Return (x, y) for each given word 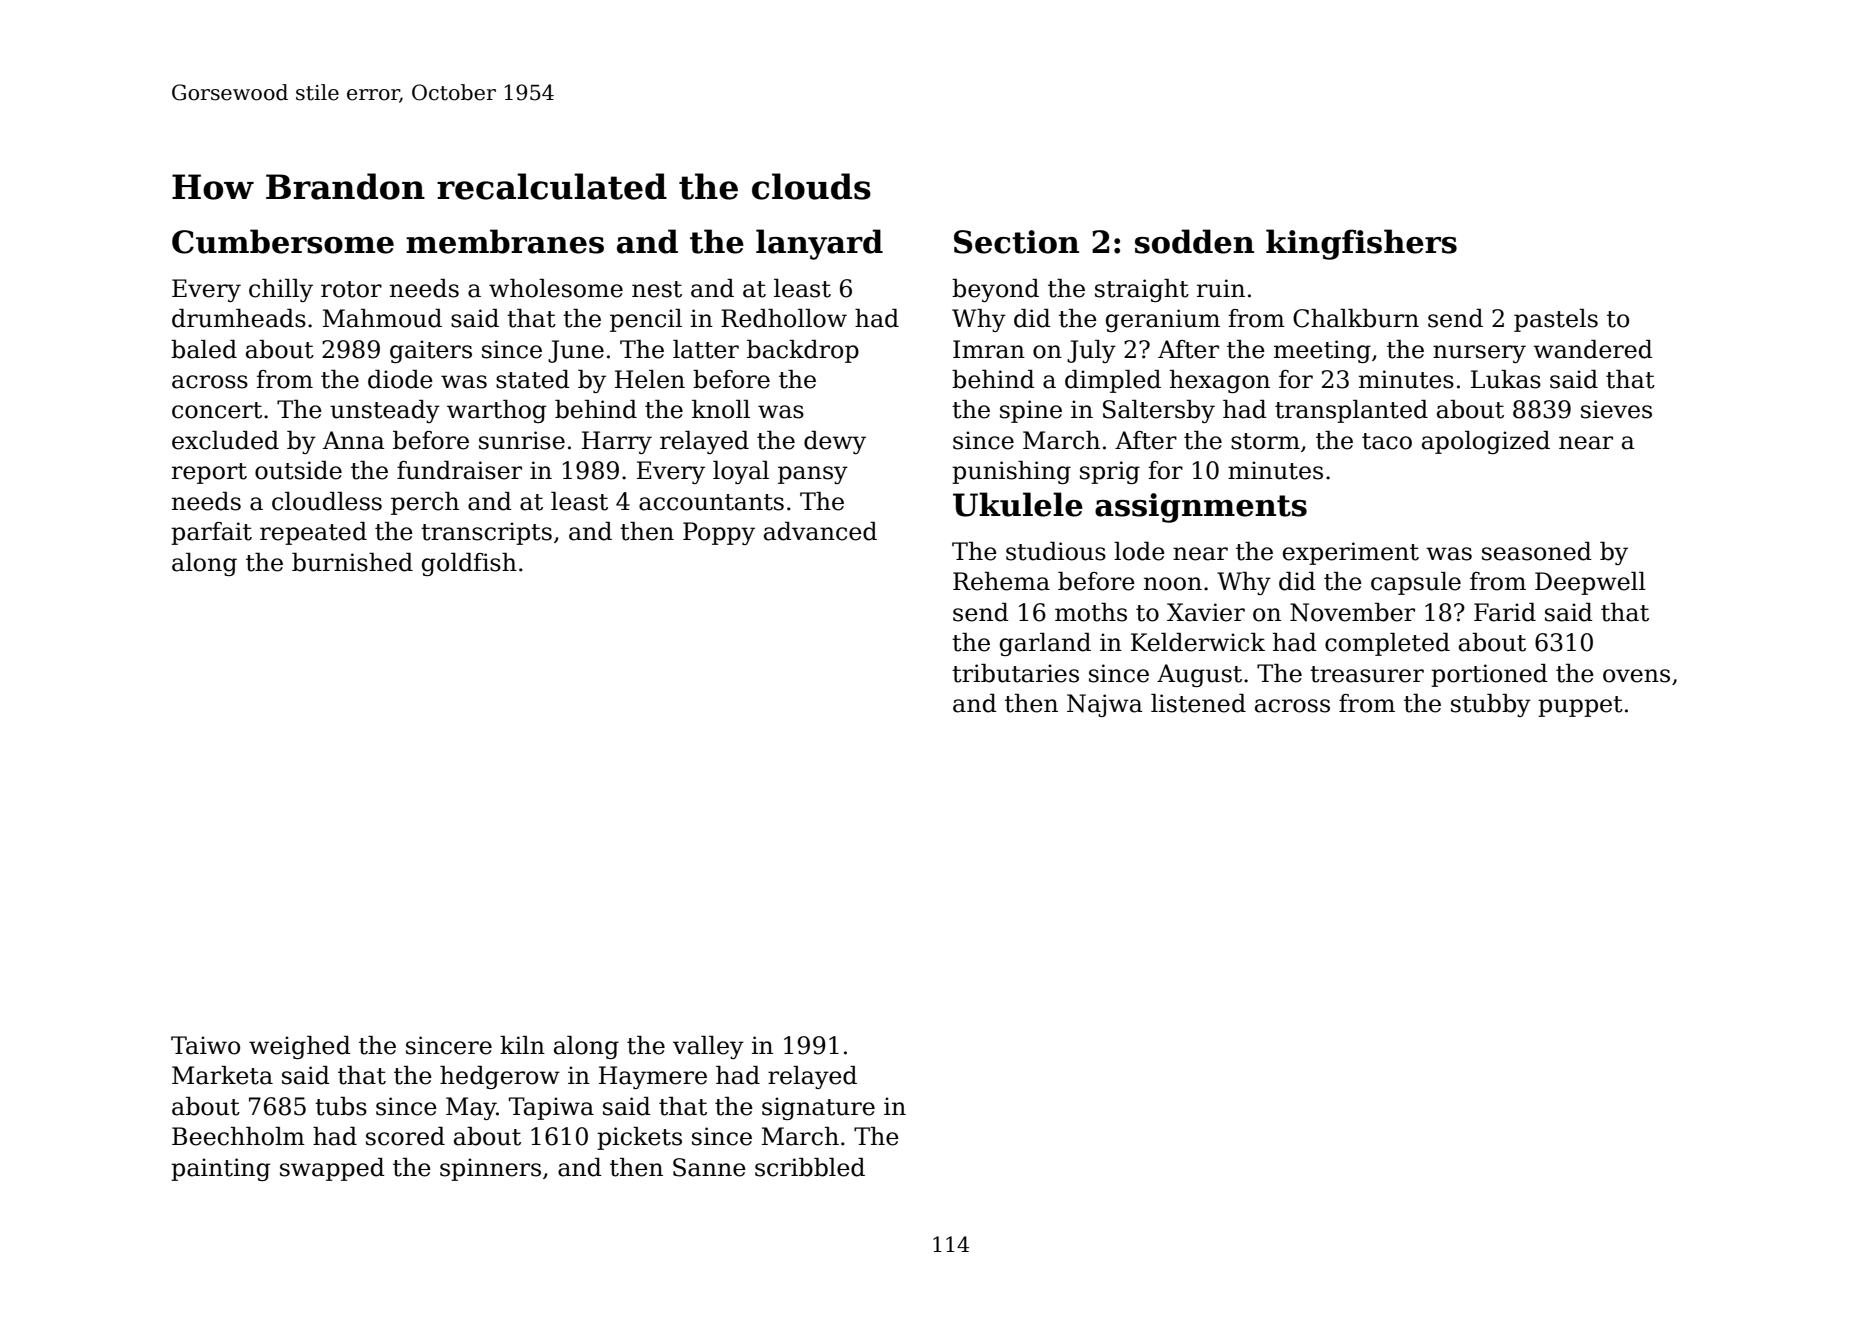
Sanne (709, 1167)
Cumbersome (283, 241)
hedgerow (500, 1077)
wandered (1593, 349)
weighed (300, 1047)
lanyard (819, 244)
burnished (352, 562)
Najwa (1105, 705)
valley (708, 1047)
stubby (1491, 705)
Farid (1505, 612)
